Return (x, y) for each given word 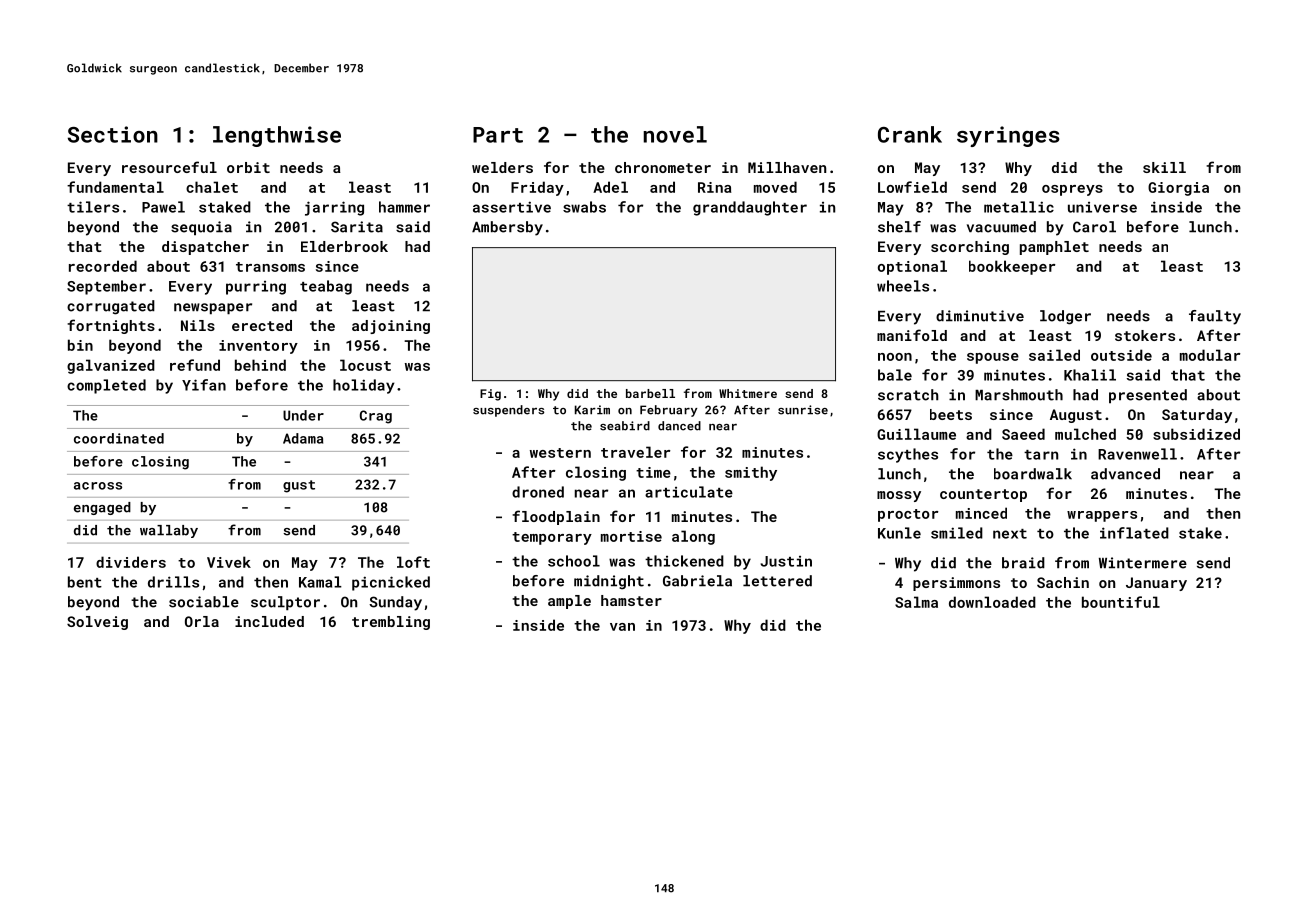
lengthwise (277, 136)
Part (498, 135)
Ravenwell (1137, 454)
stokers (1145, 335)
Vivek (229, 562)
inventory (258, 347)
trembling (391, 623)
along (693, 537)
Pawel (163, 207)
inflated (1134, 533)
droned (538, 492)
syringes (1008, 136)
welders (502, 167)
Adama (303, 438)
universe (1102, 207)
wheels (903, 286)
